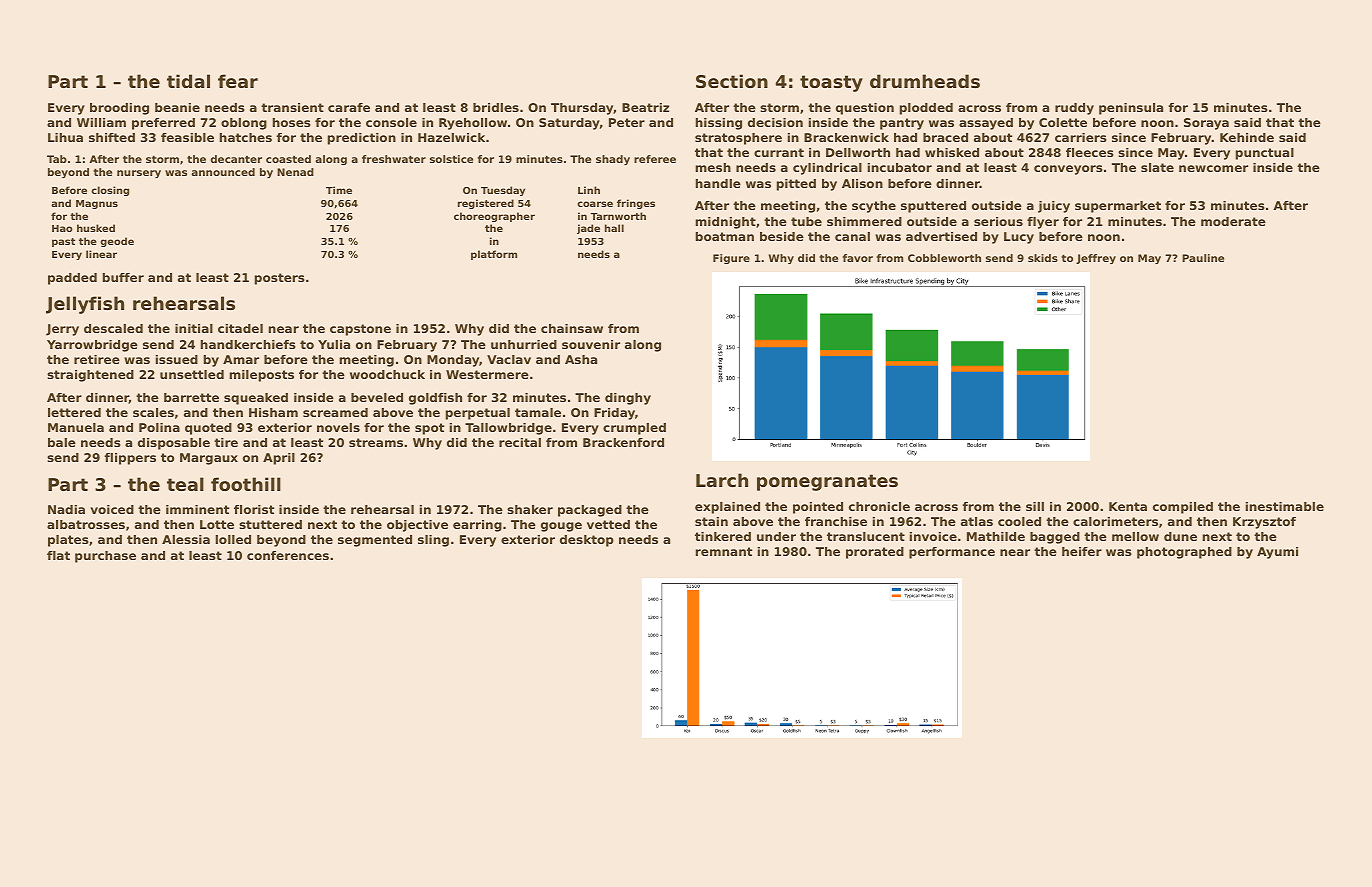 Image resolution: width=1372 pixels, height=887 pixels. Describe the element at coordinates (732, 81) in the image. I see `Section` at that location.
